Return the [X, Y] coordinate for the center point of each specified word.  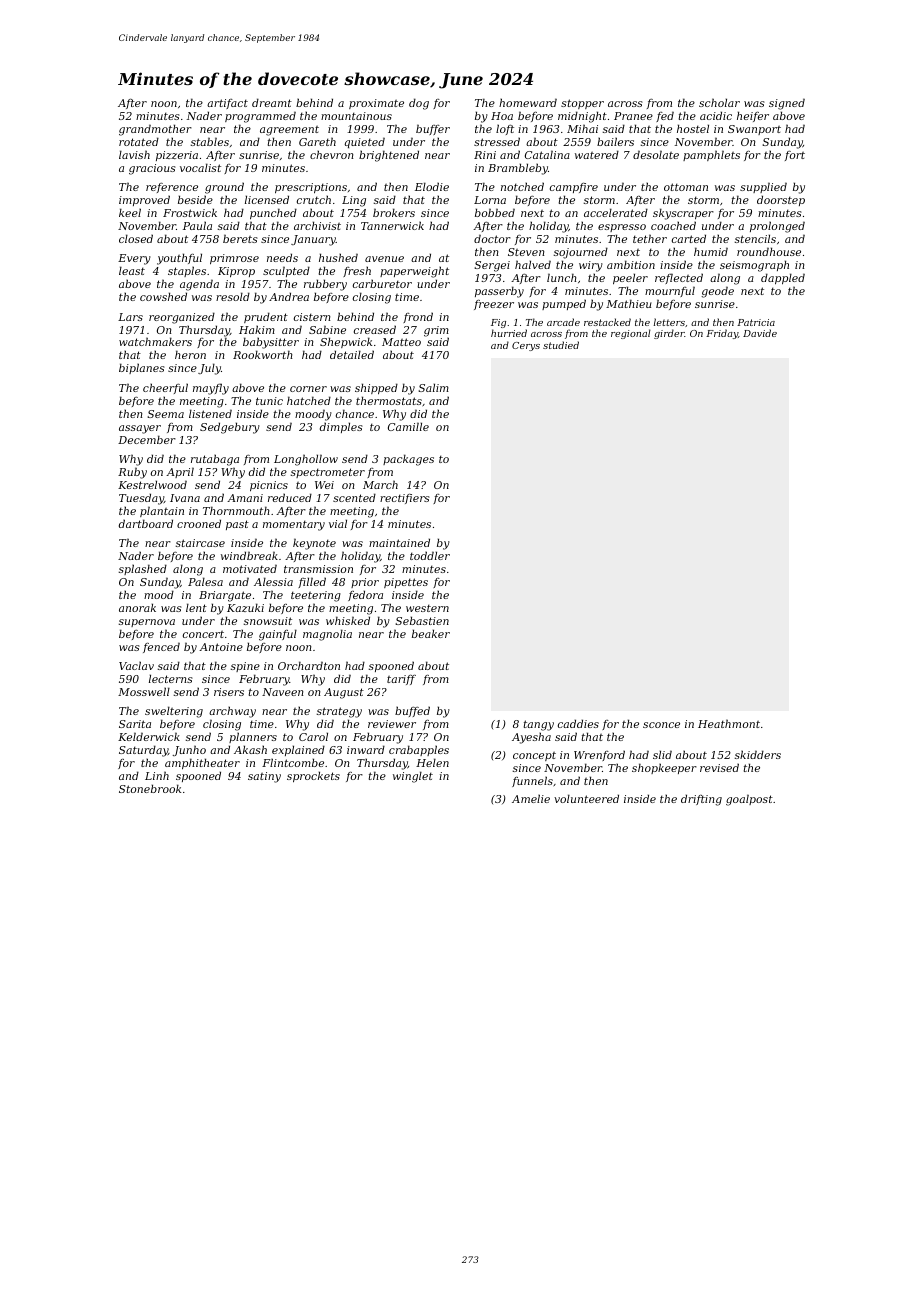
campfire [574, 188]
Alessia [273, 581]
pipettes [406, 583]
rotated [139, 141]
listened [210, 413]
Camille [408, 426]
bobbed [495, 212]
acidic [716, 115]
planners [253, 737]
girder [669, 334]
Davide [760, 333]
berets [240, 238]
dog [419, 104]
